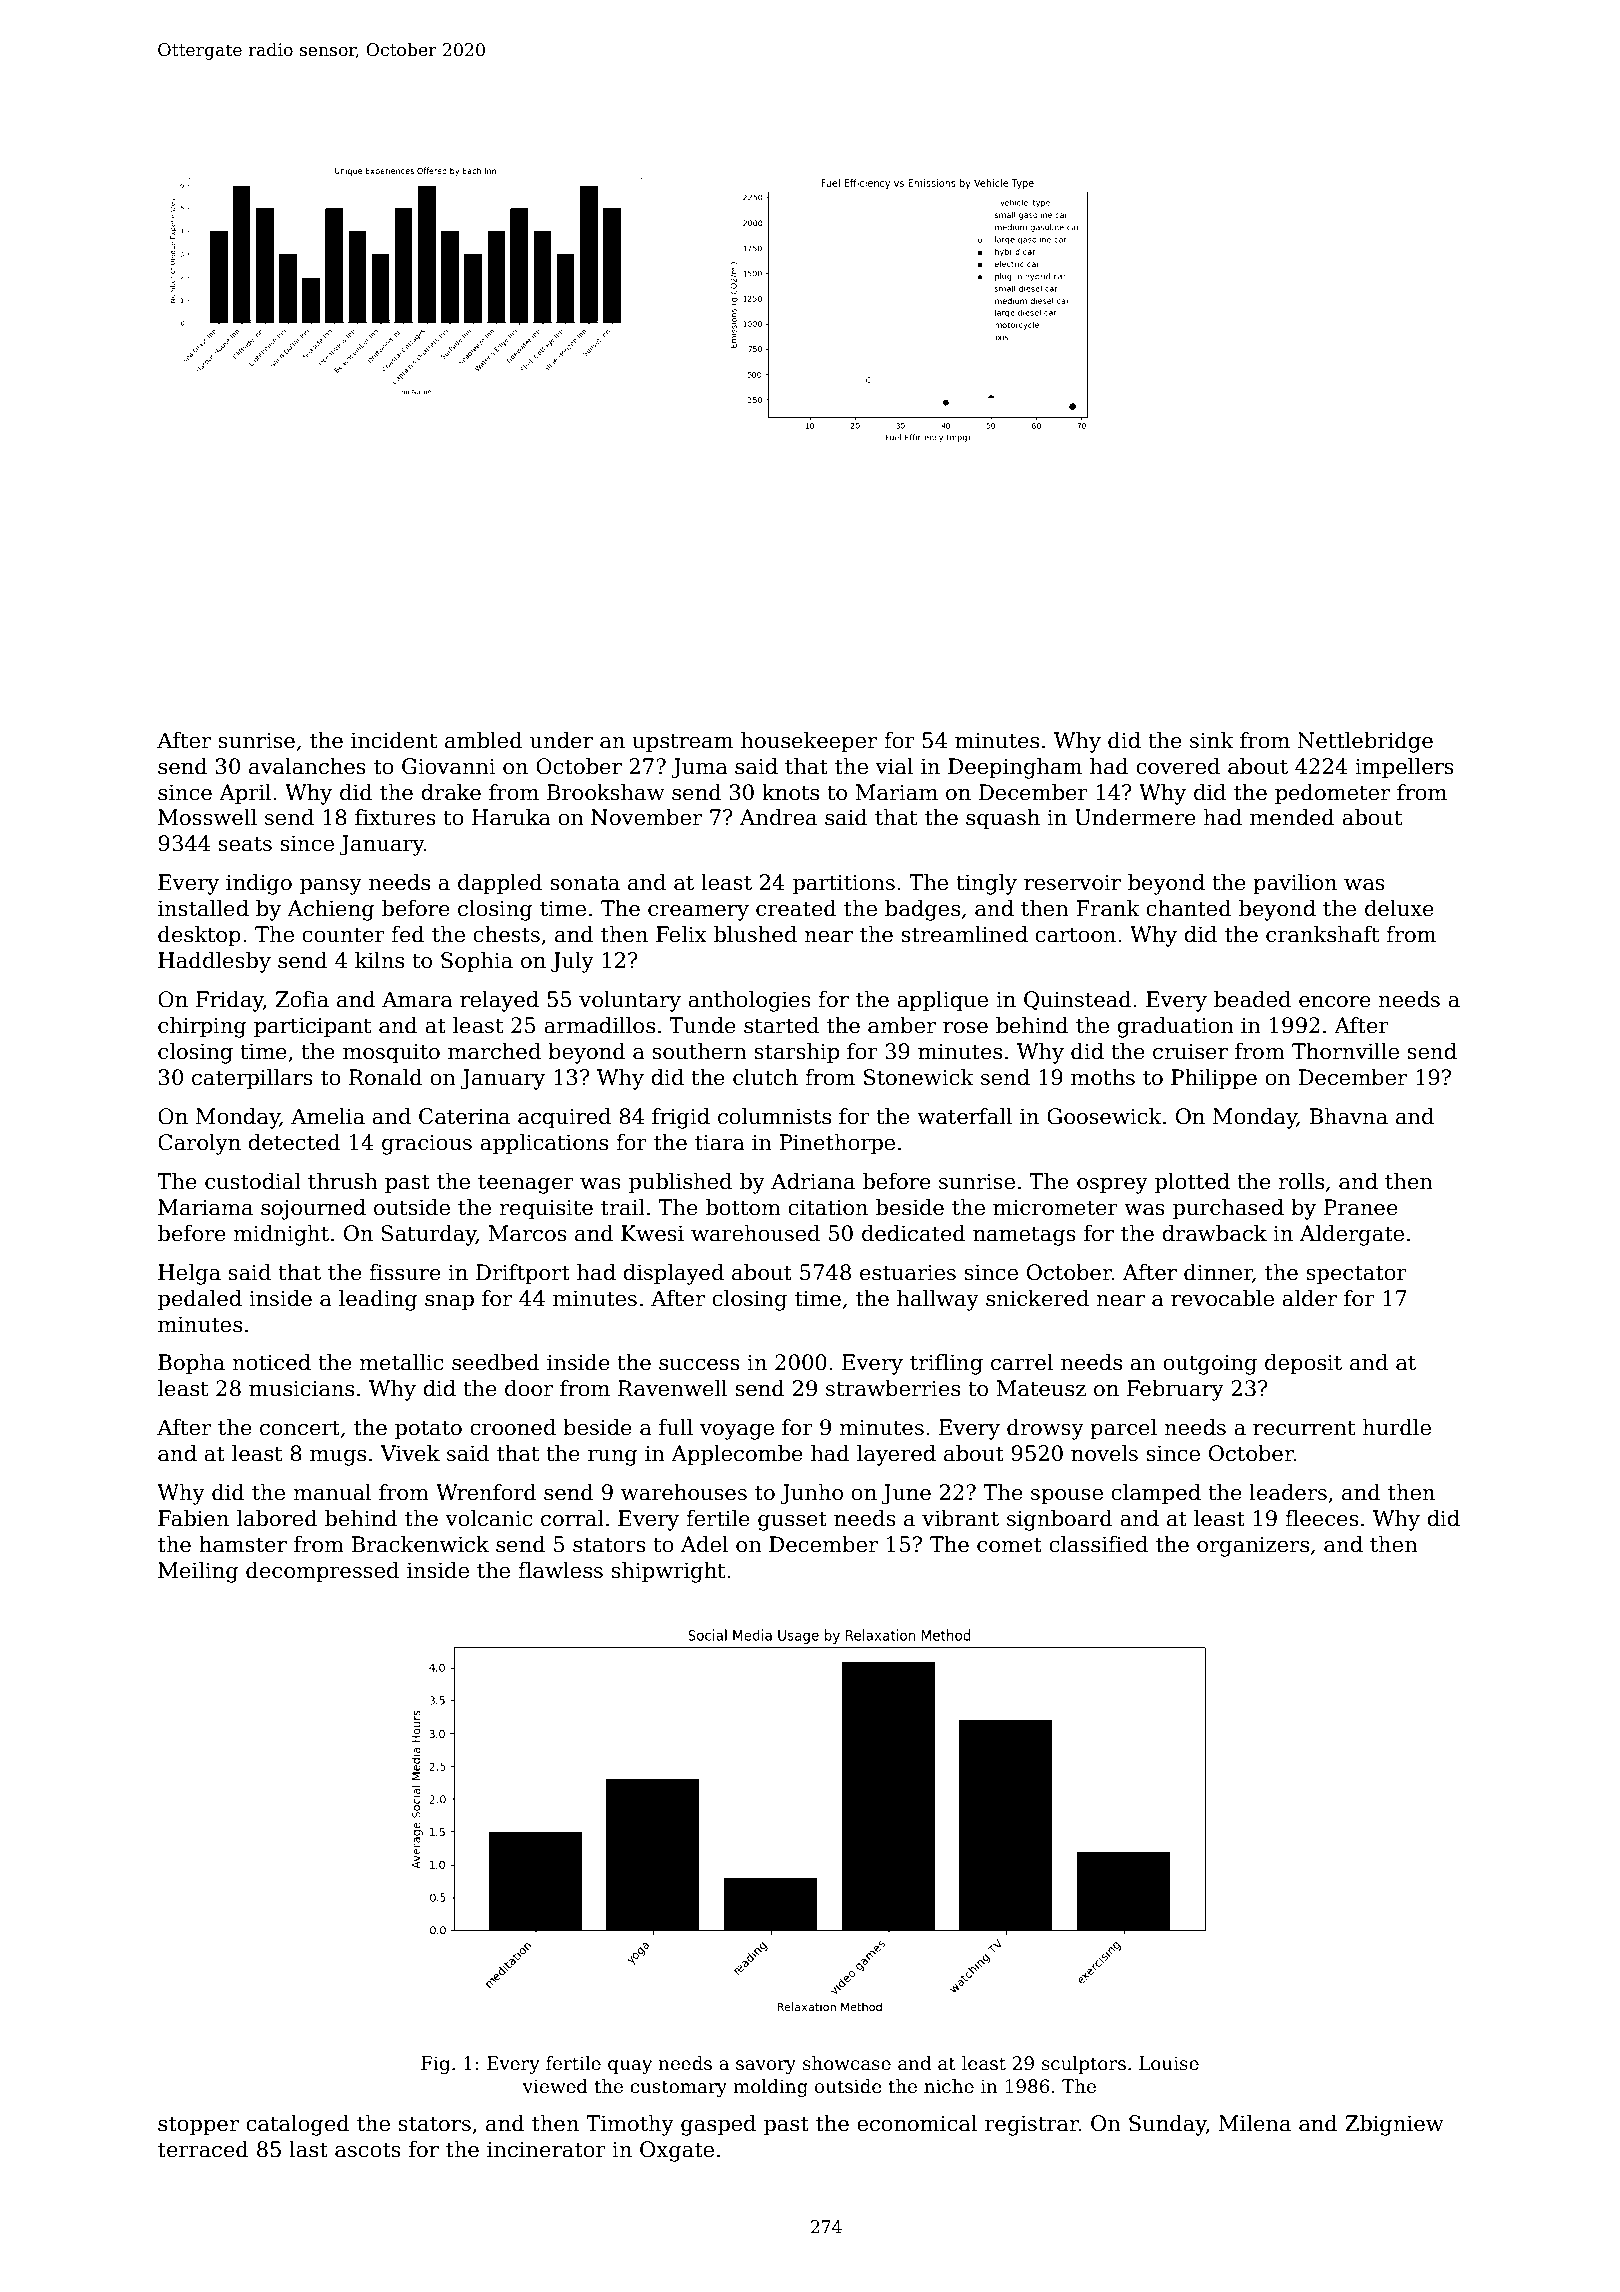 Image resolution: width=1620 pixels, height=2292 pixels. I want to click on Mosswell, so click(207, 817).
